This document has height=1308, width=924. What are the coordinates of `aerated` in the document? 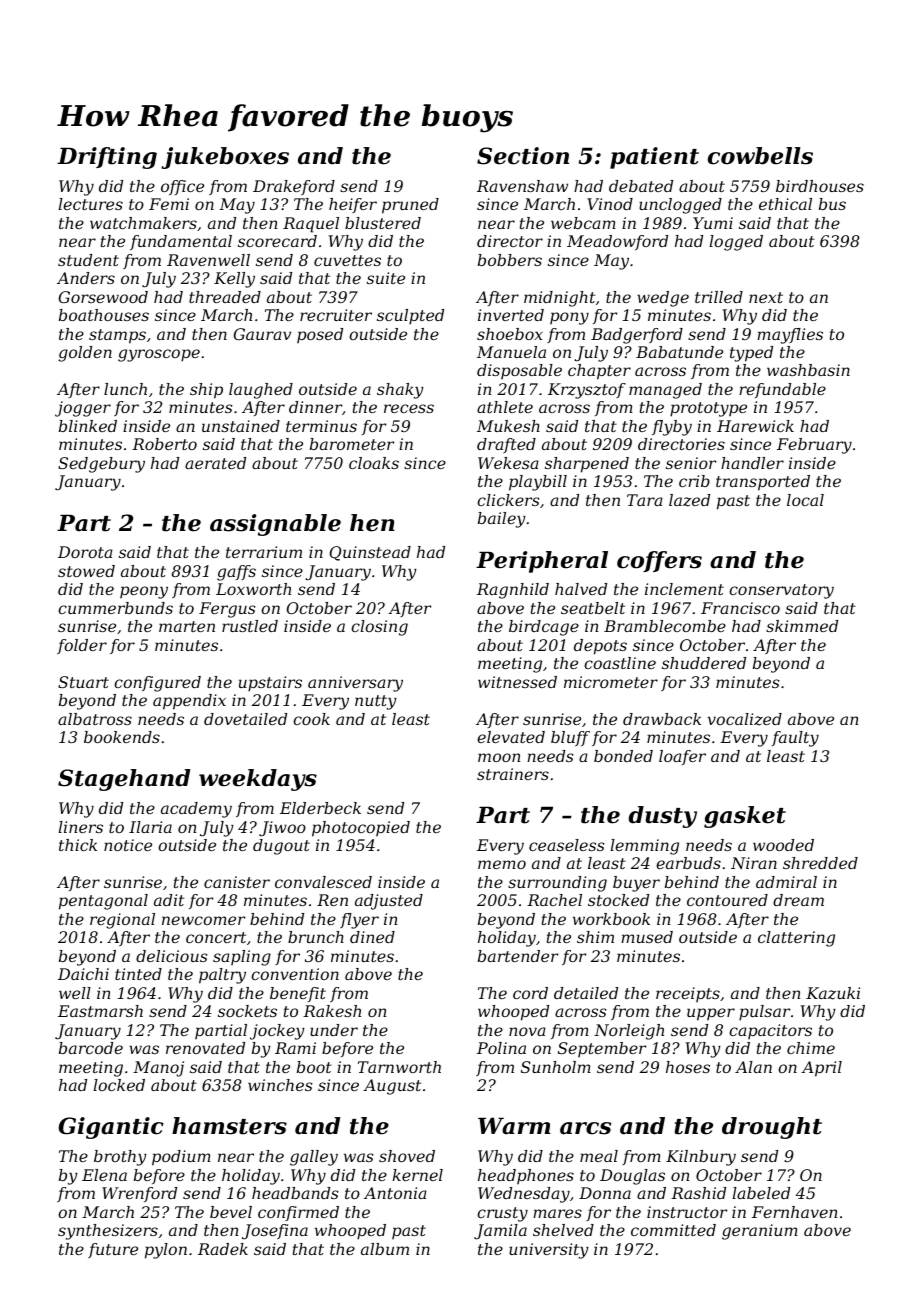 It's located at (215, 463).
